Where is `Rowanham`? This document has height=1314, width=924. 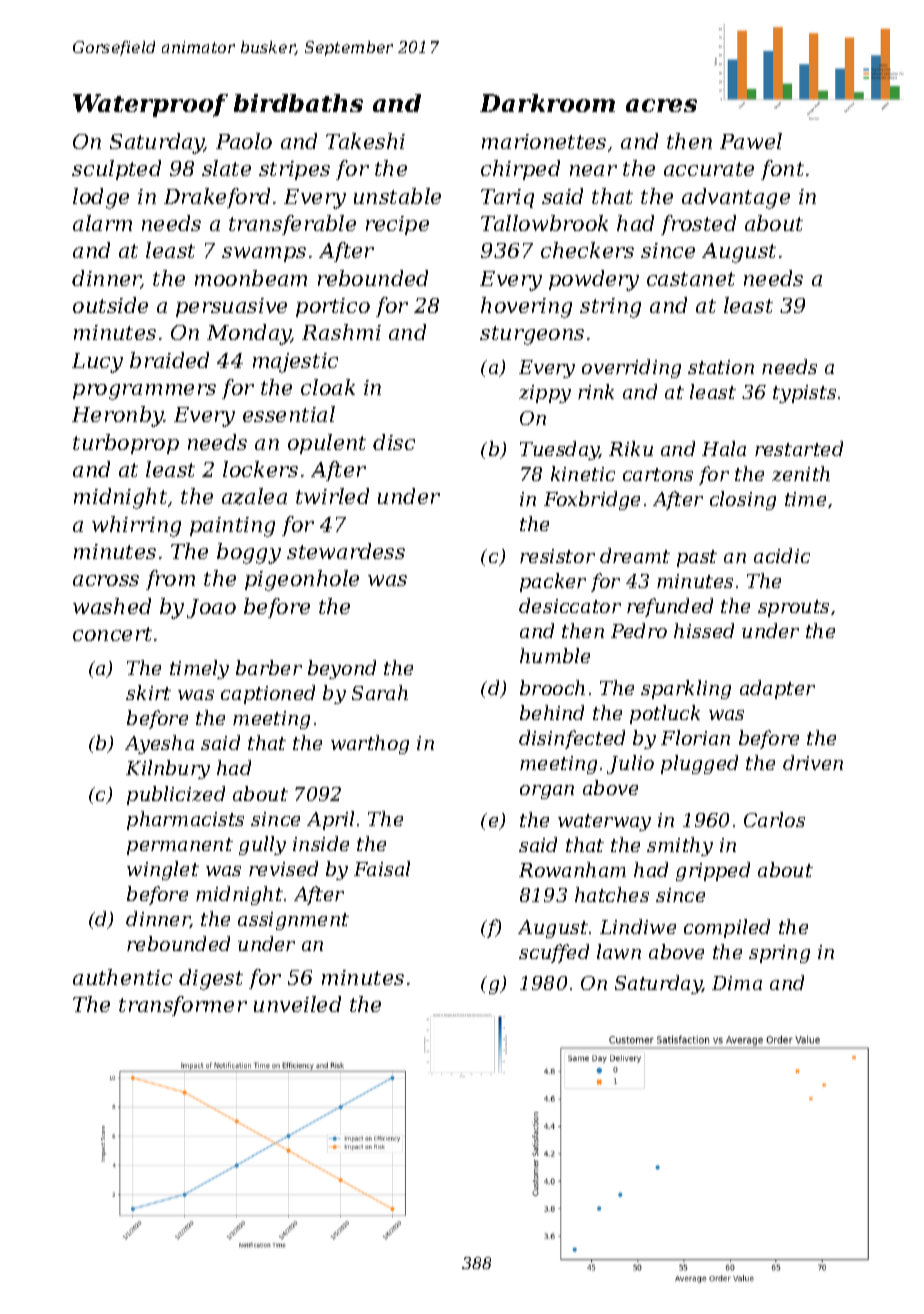 Rowanham is located at coordinates (572, 869).
